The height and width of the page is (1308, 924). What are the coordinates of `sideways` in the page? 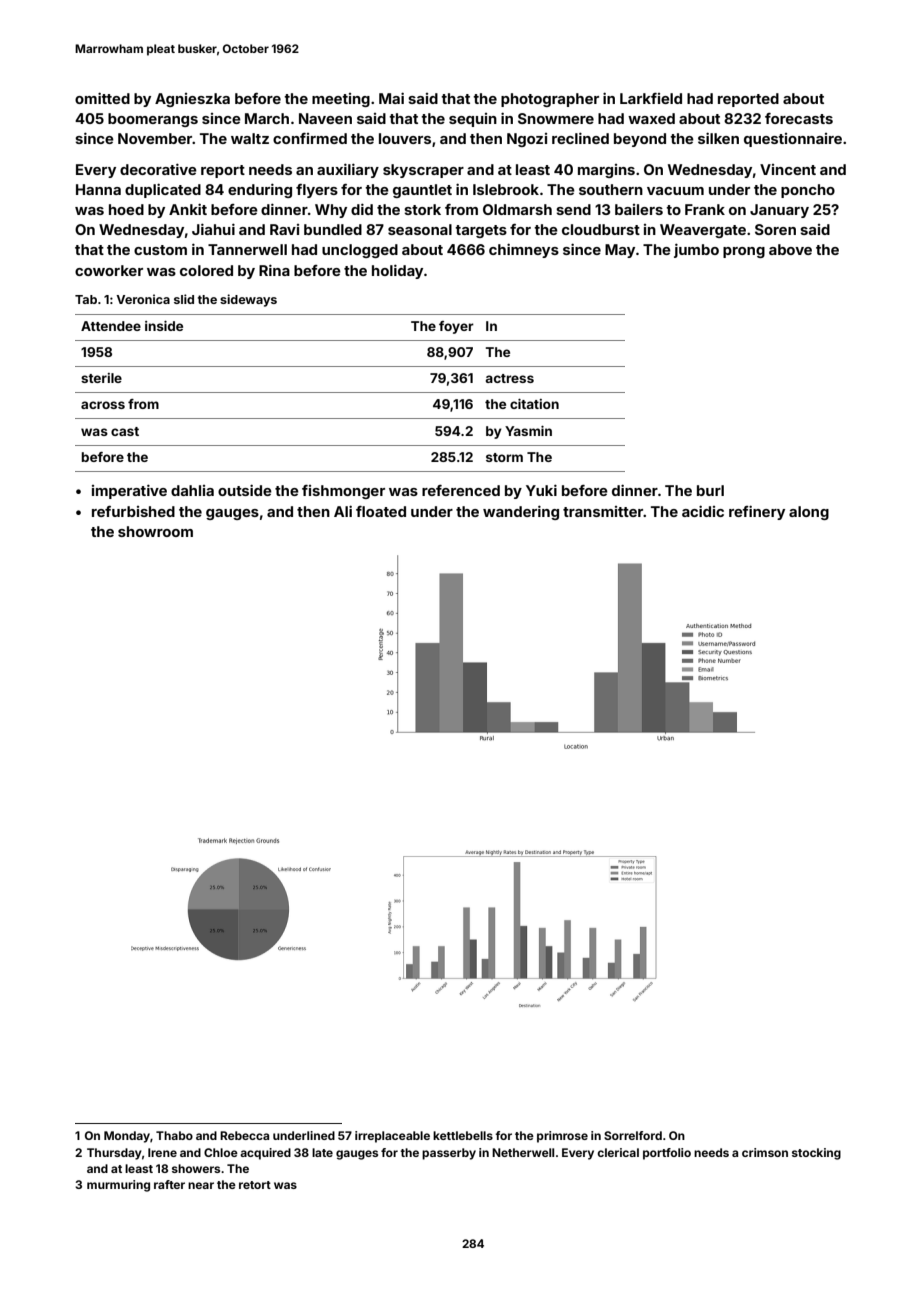 It's located at (248, 300).
